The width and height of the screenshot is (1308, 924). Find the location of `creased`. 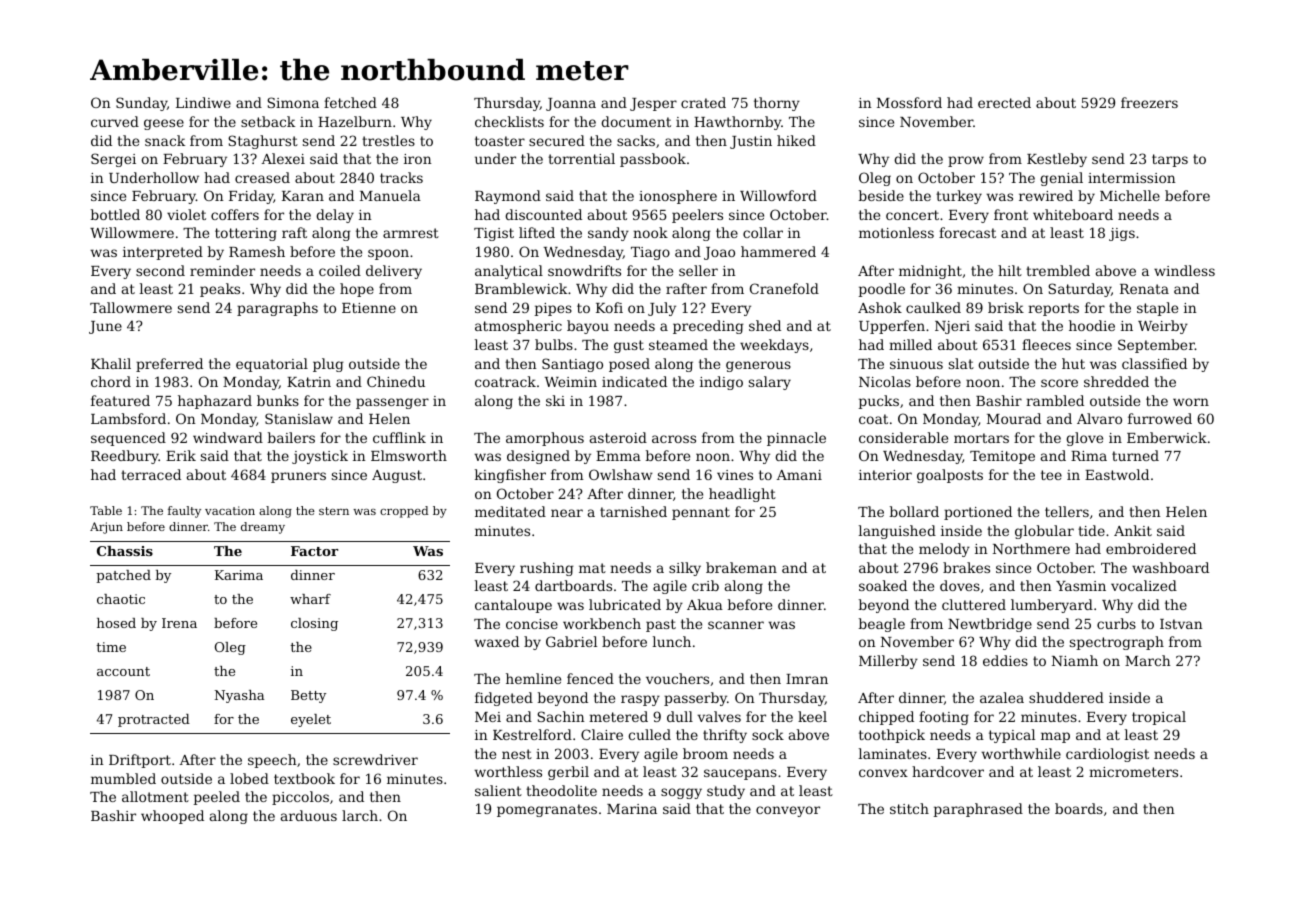

creased is located at coordinates (262, 177).
